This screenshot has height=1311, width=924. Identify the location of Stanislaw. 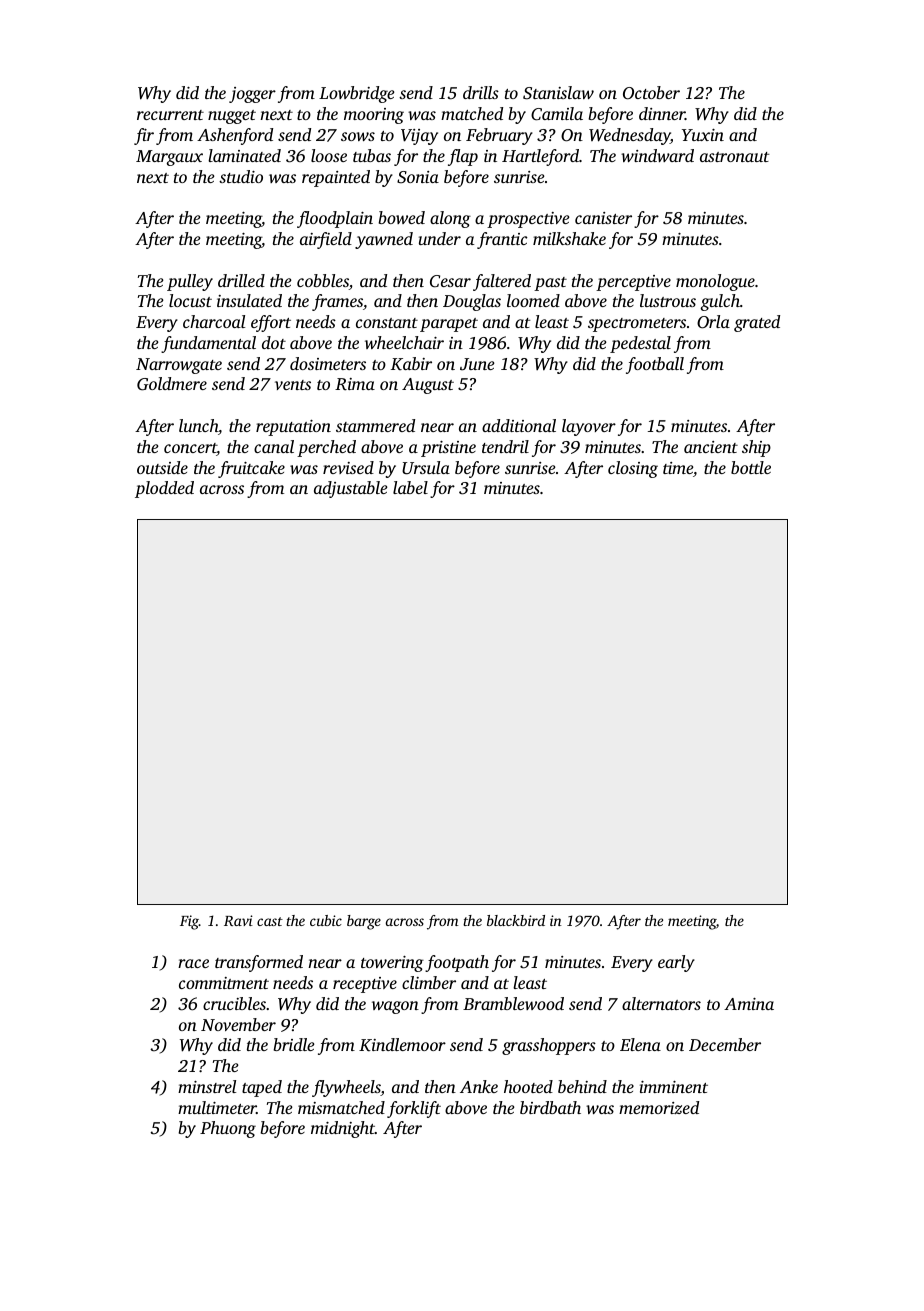
(558, 93).
